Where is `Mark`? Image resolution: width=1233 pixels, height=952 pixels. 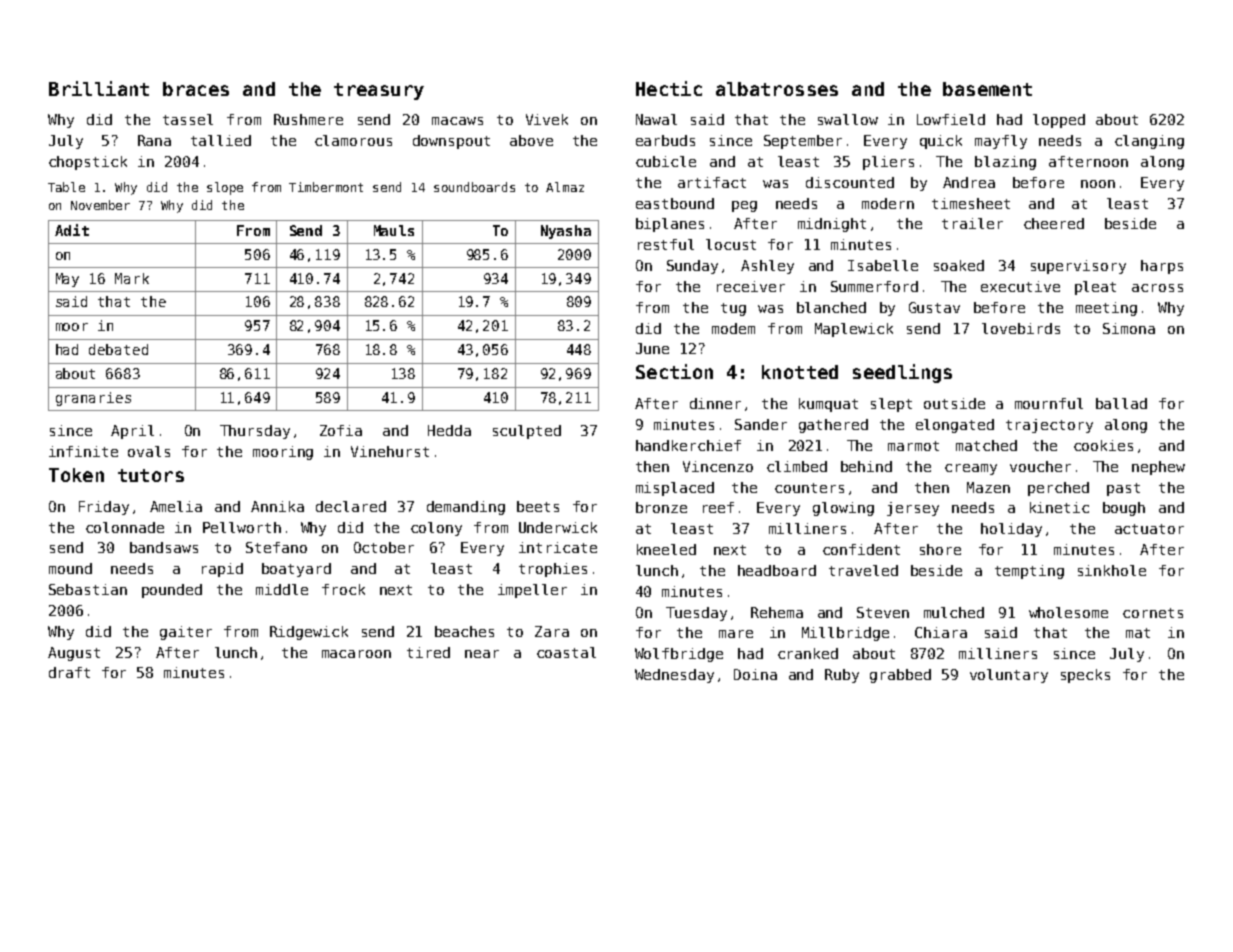
Mark is located at coordinates (132, 278).
